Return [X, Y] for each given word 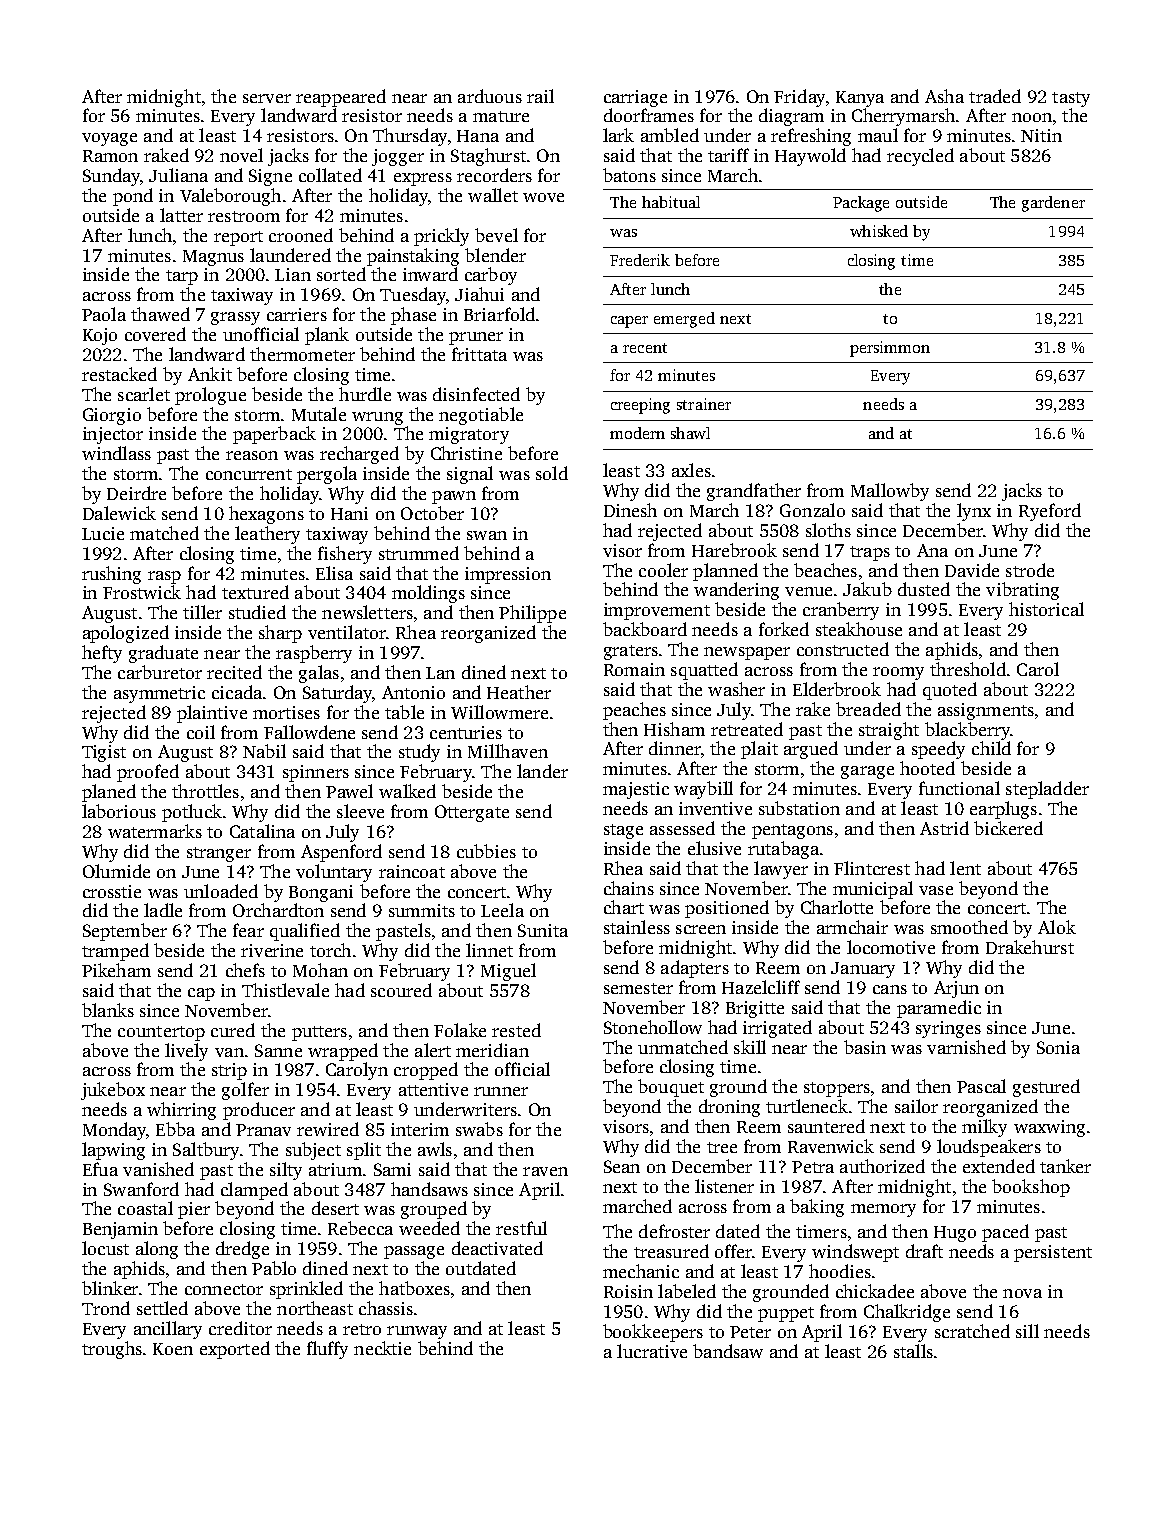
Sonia [1058, 1047]
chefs [245, 970]
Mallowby [890, 492]
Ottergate [472, 813]
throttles [205, 791]
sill [1027, 1331]
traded [995, 96]
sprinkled [306, 1290]
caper [629, 322]
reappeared [341, 98]
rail [540, 96]
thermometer [302, 354]
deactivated [497, 1248]
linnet [489, 950]
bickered [1008, 828]
